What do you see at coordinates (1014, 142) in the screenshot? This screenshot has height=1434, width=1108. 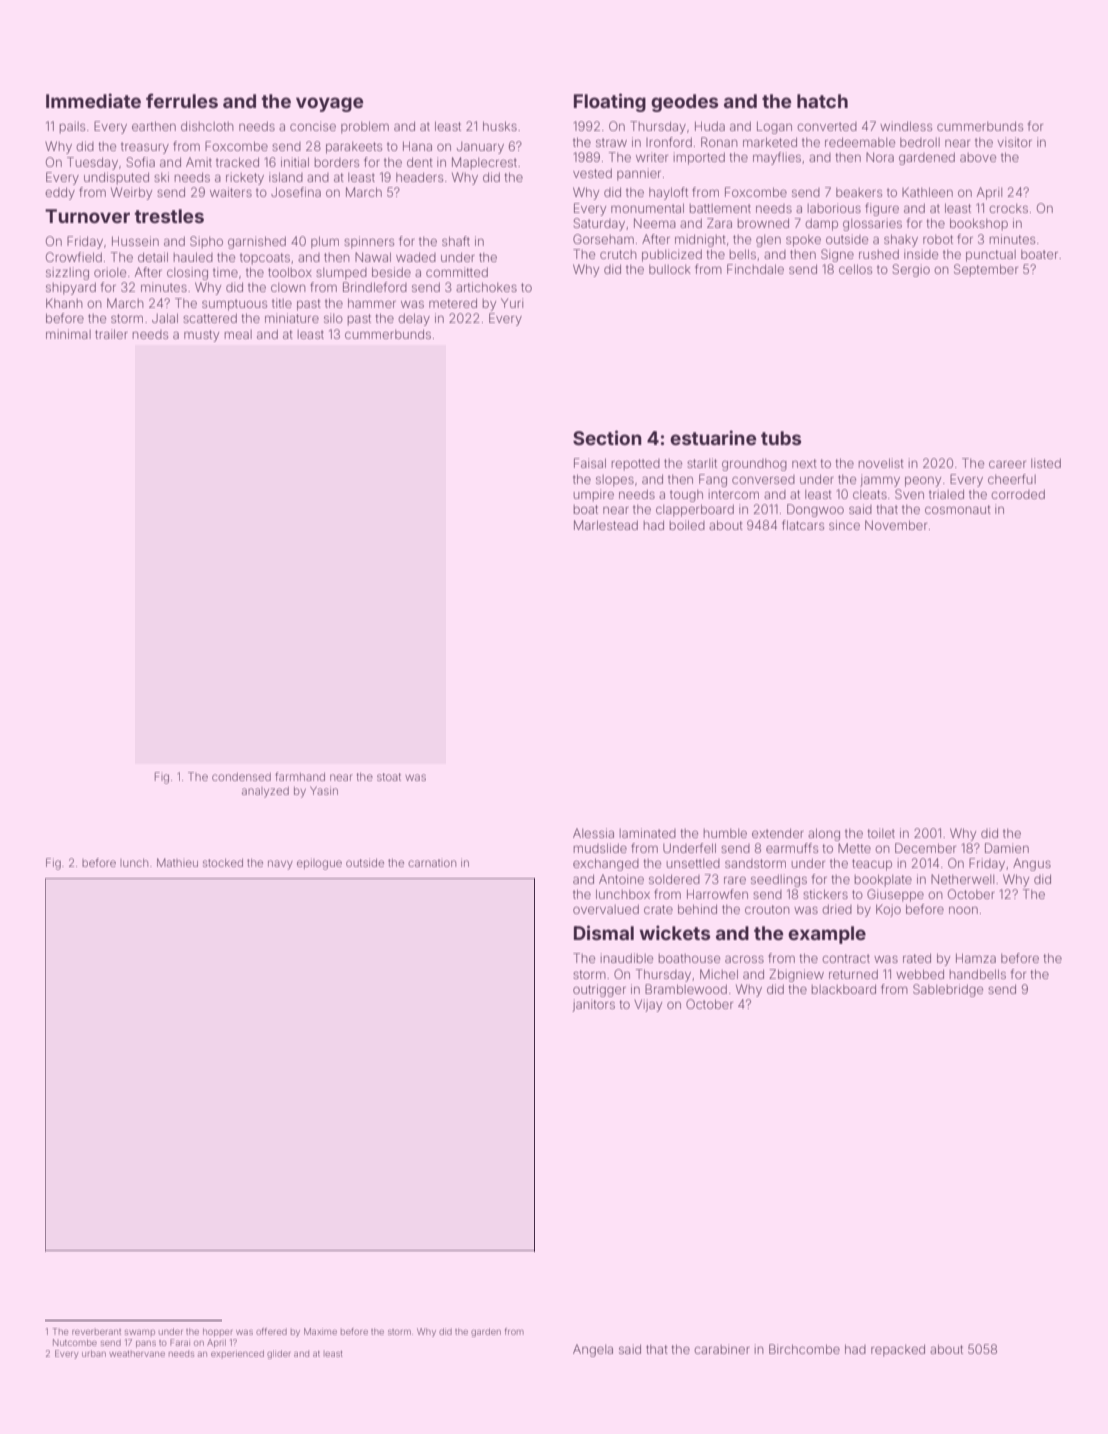 I see `visitor` at bounding box center [1014, 142].
